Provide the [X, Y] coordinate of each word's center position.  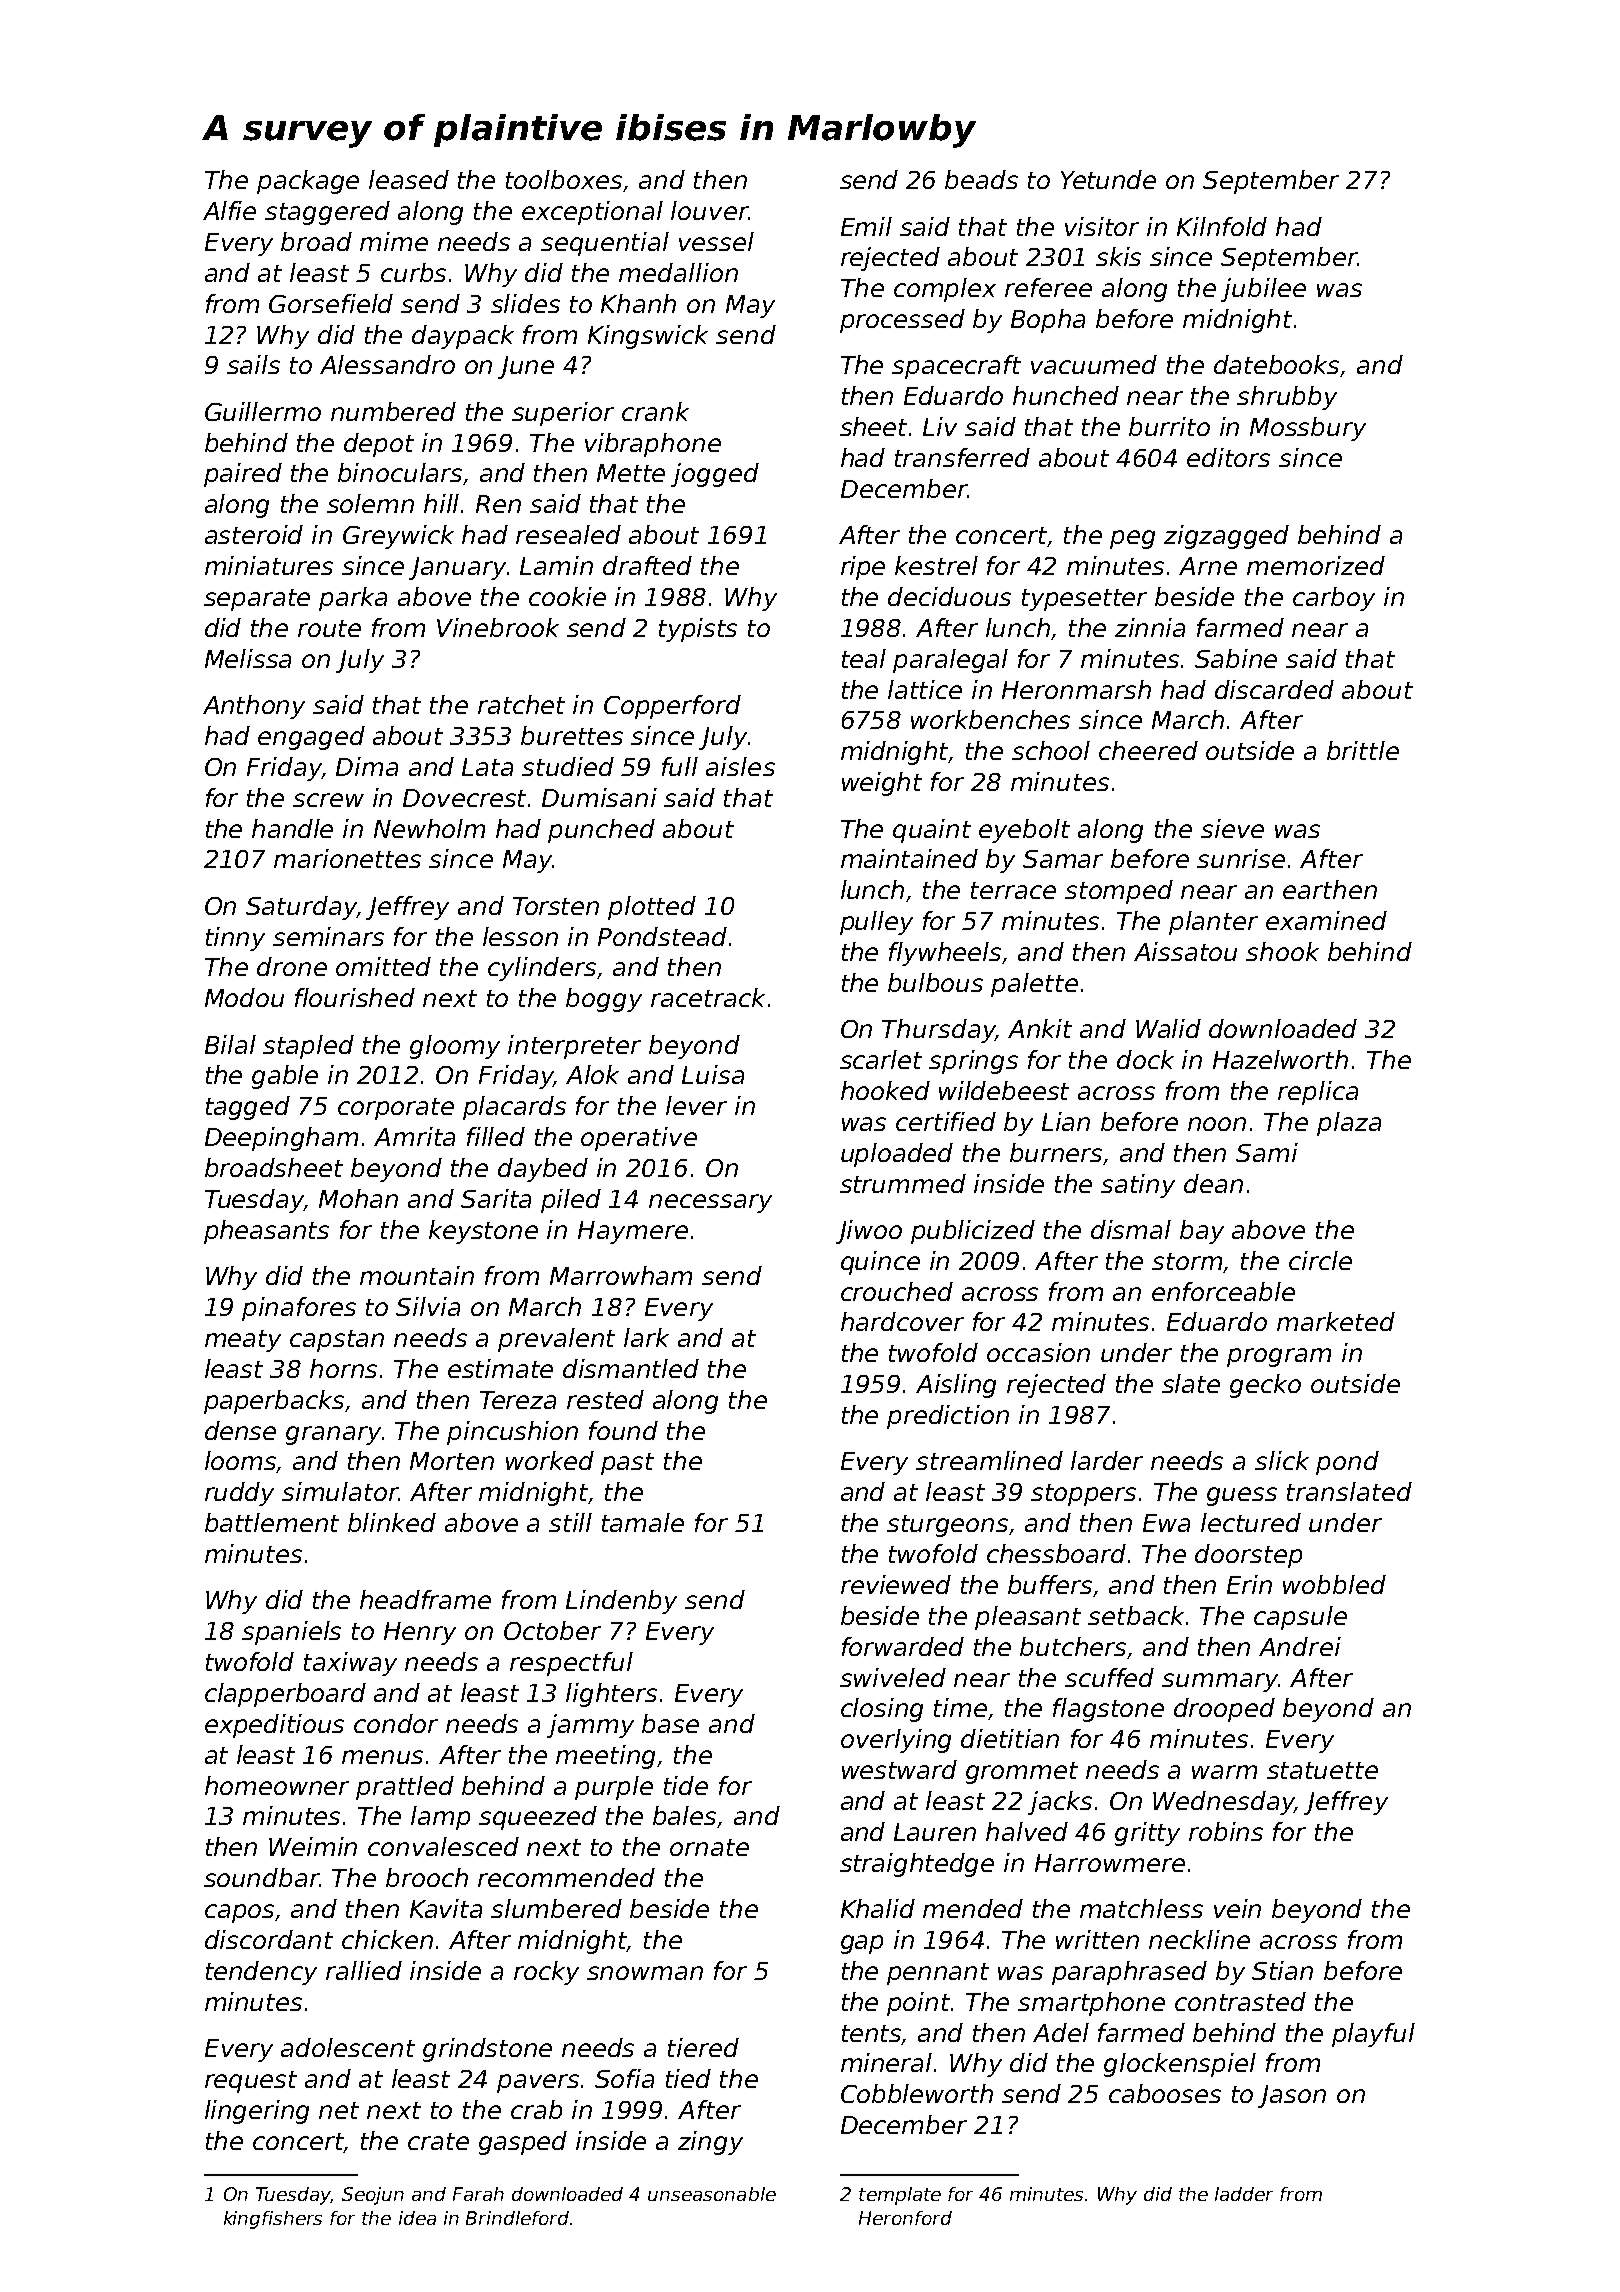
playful [1373, 2035]
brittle [1363, 750]
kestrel [936, 565]
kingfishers [273, 2220]
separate [257, 600]
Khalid [878, 1908]
